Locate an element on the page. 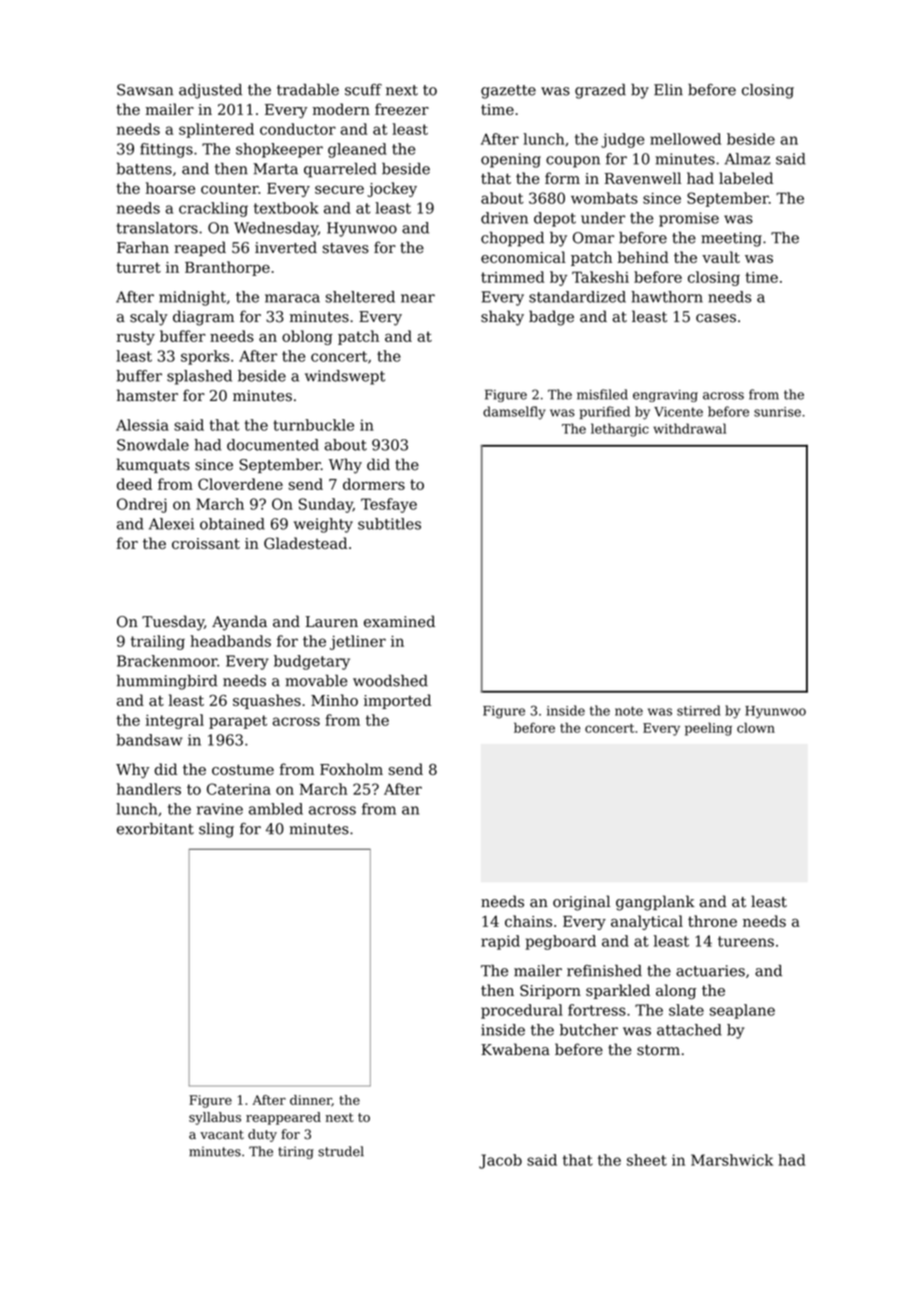 This image has height=1314, width=924. Sawsan is located at coordinates (145, 90).
